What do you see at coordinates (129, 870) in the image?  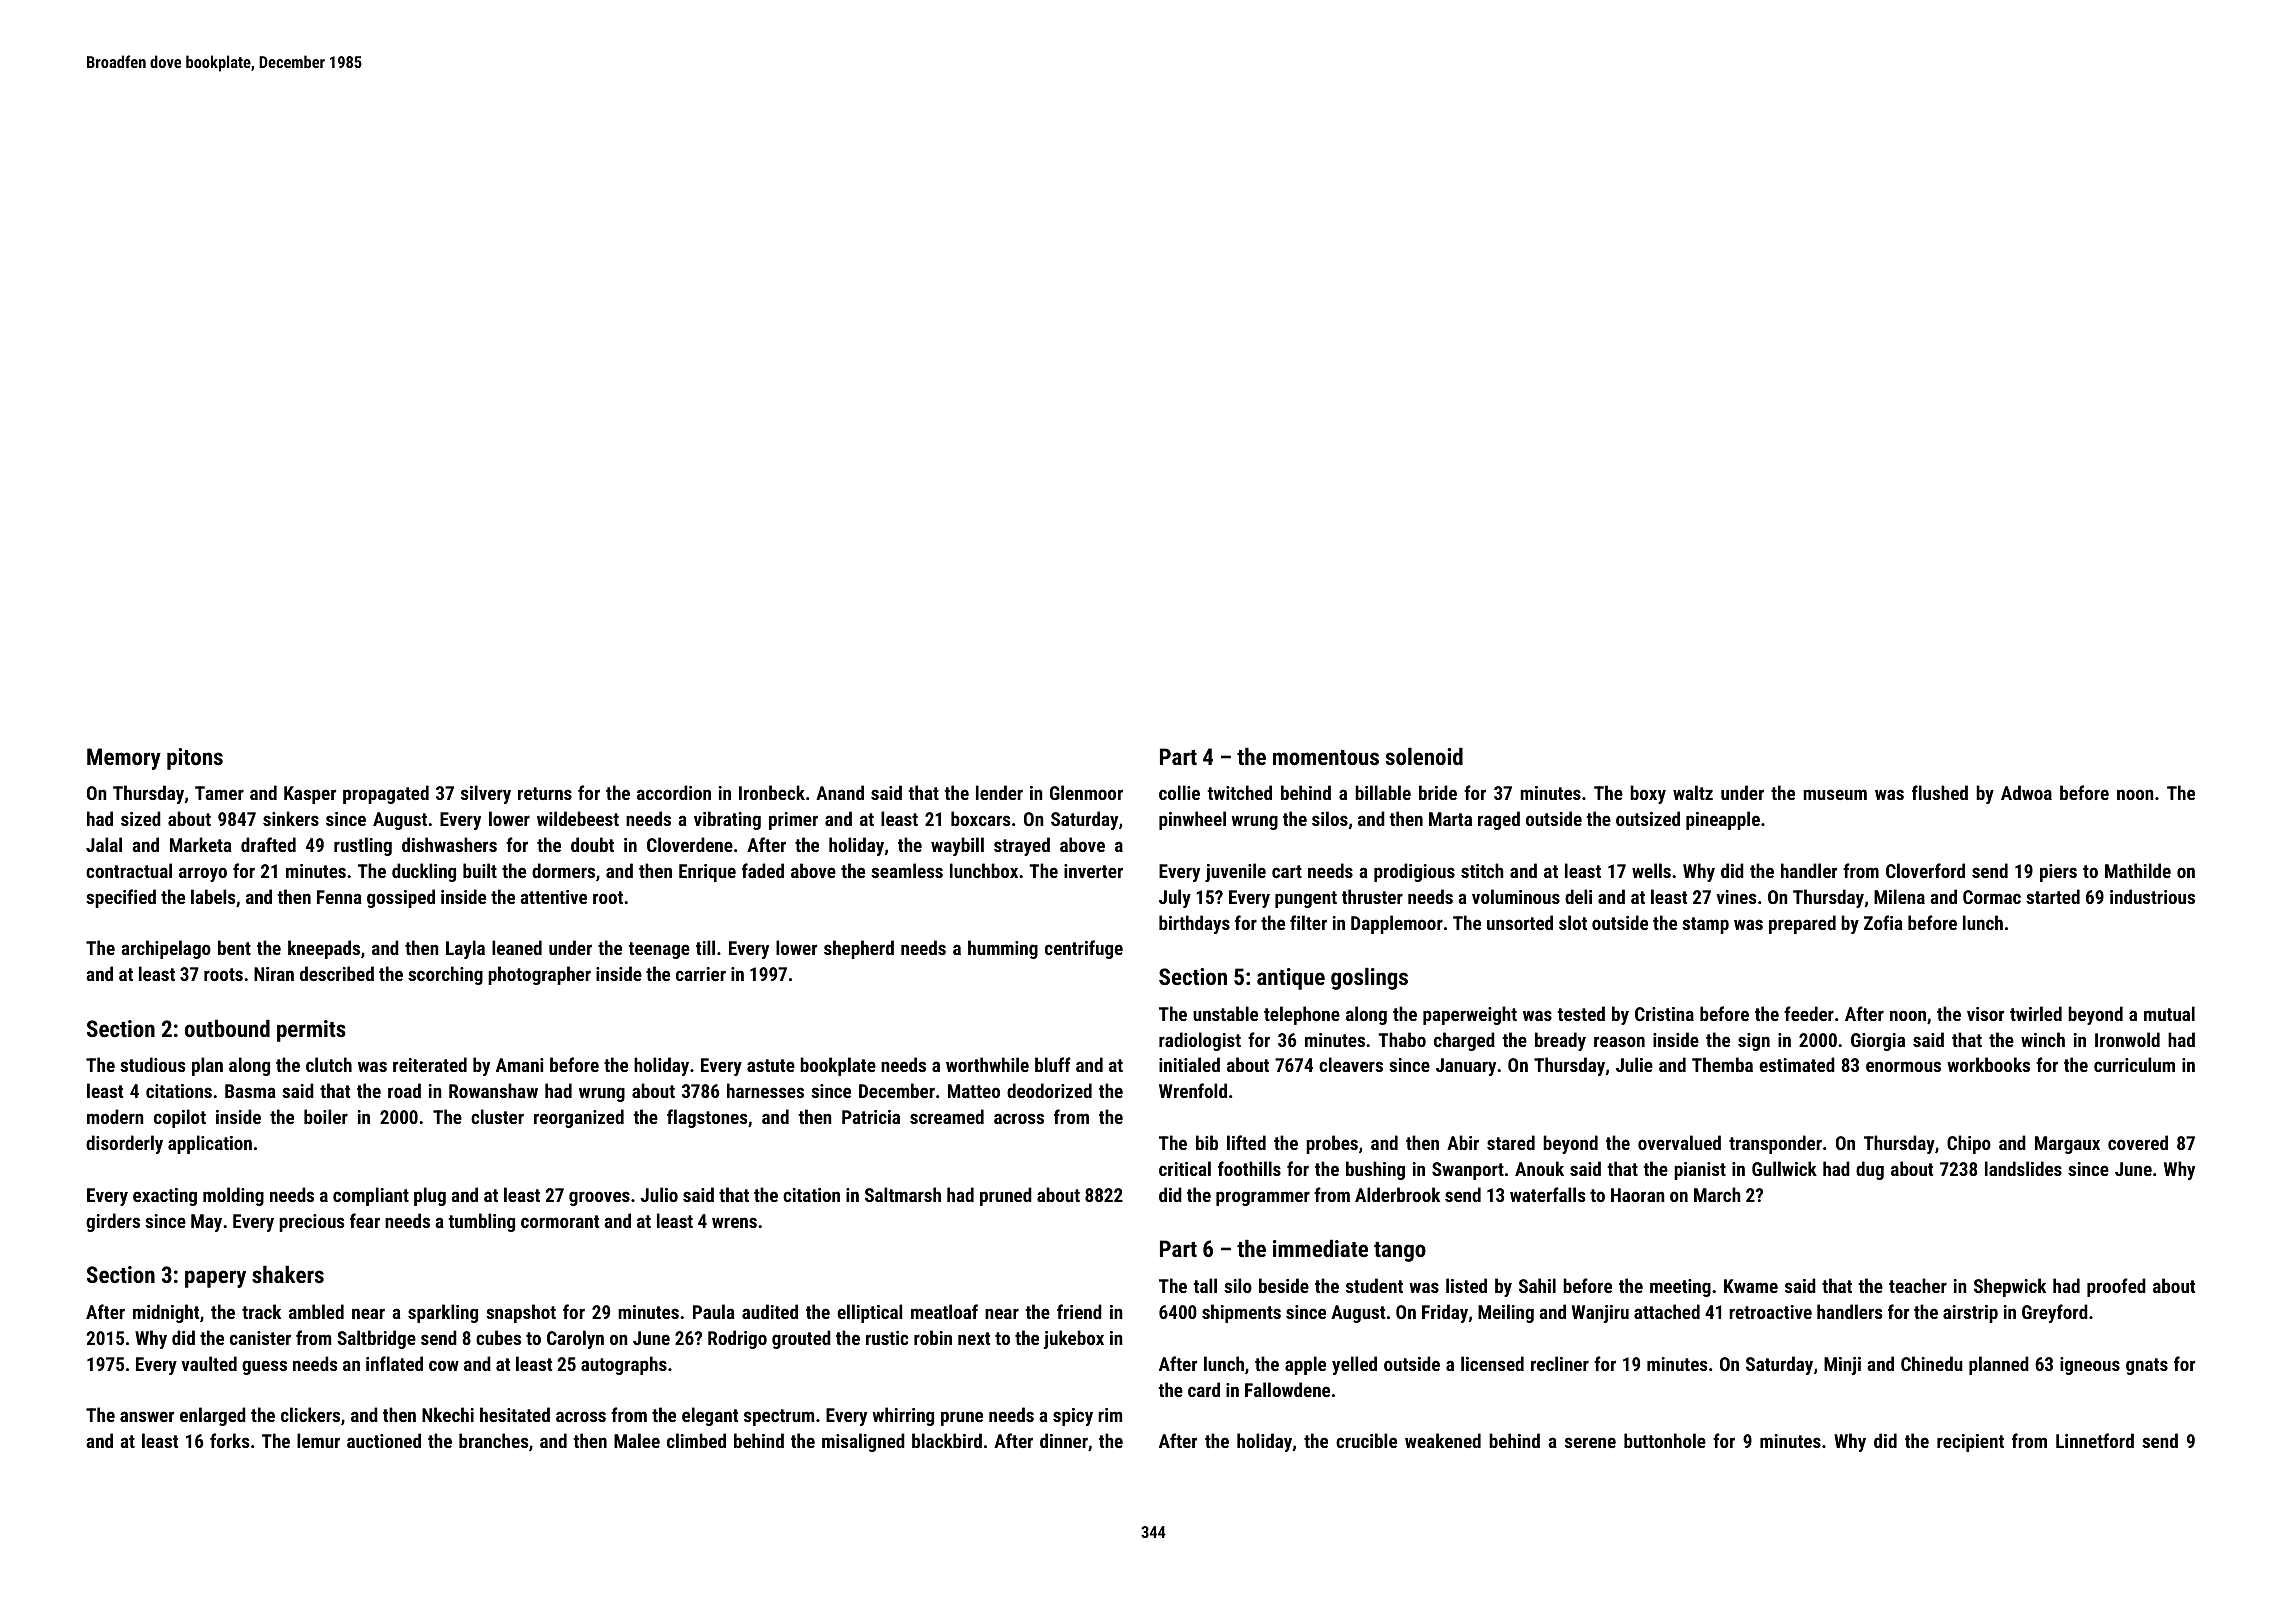 I see `contractual` at bounding box center [129, 870].
